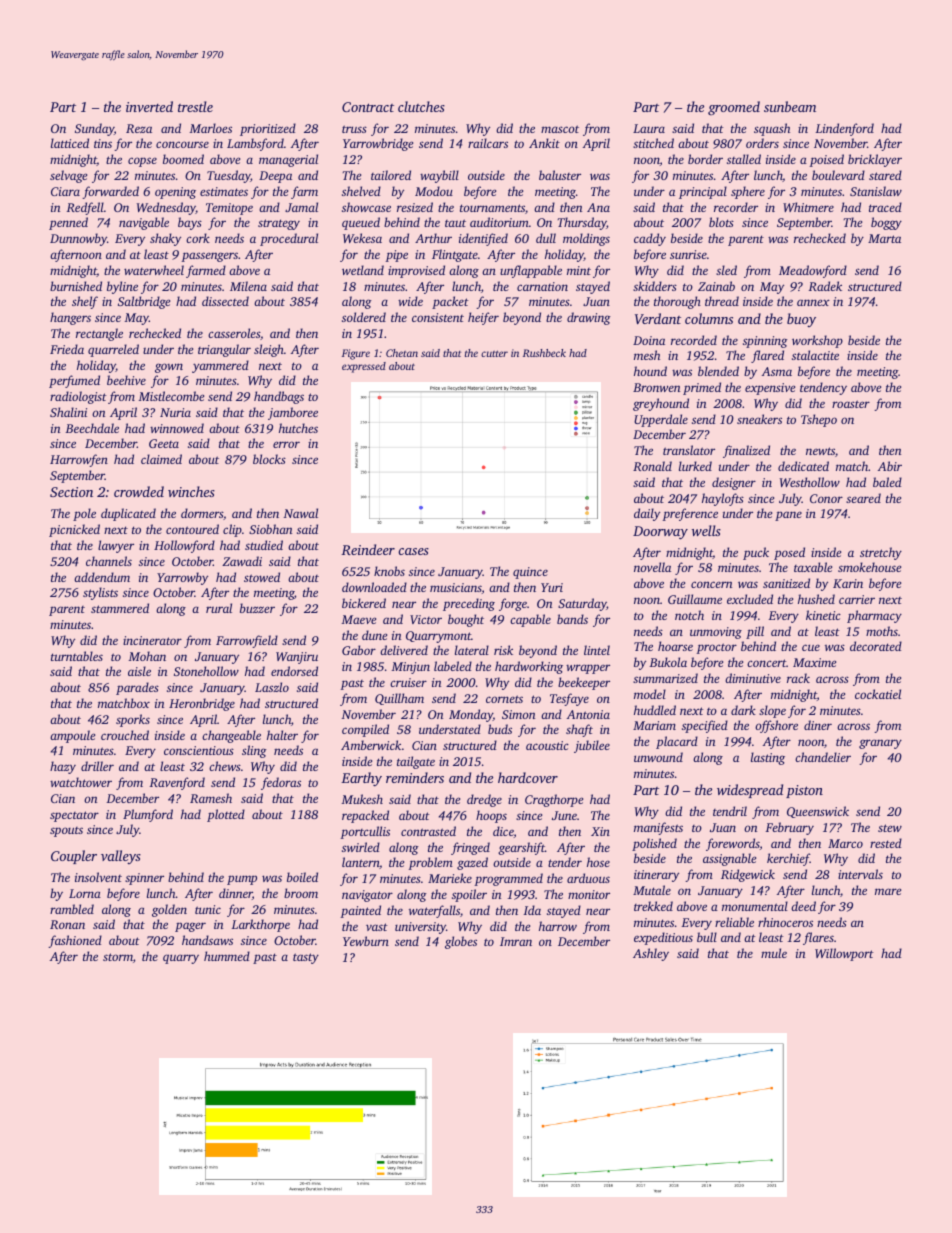 This image has width=952, height=1233. Describe the element at coordinates (402, 353) in the image. I see `Chetan` at that location.
